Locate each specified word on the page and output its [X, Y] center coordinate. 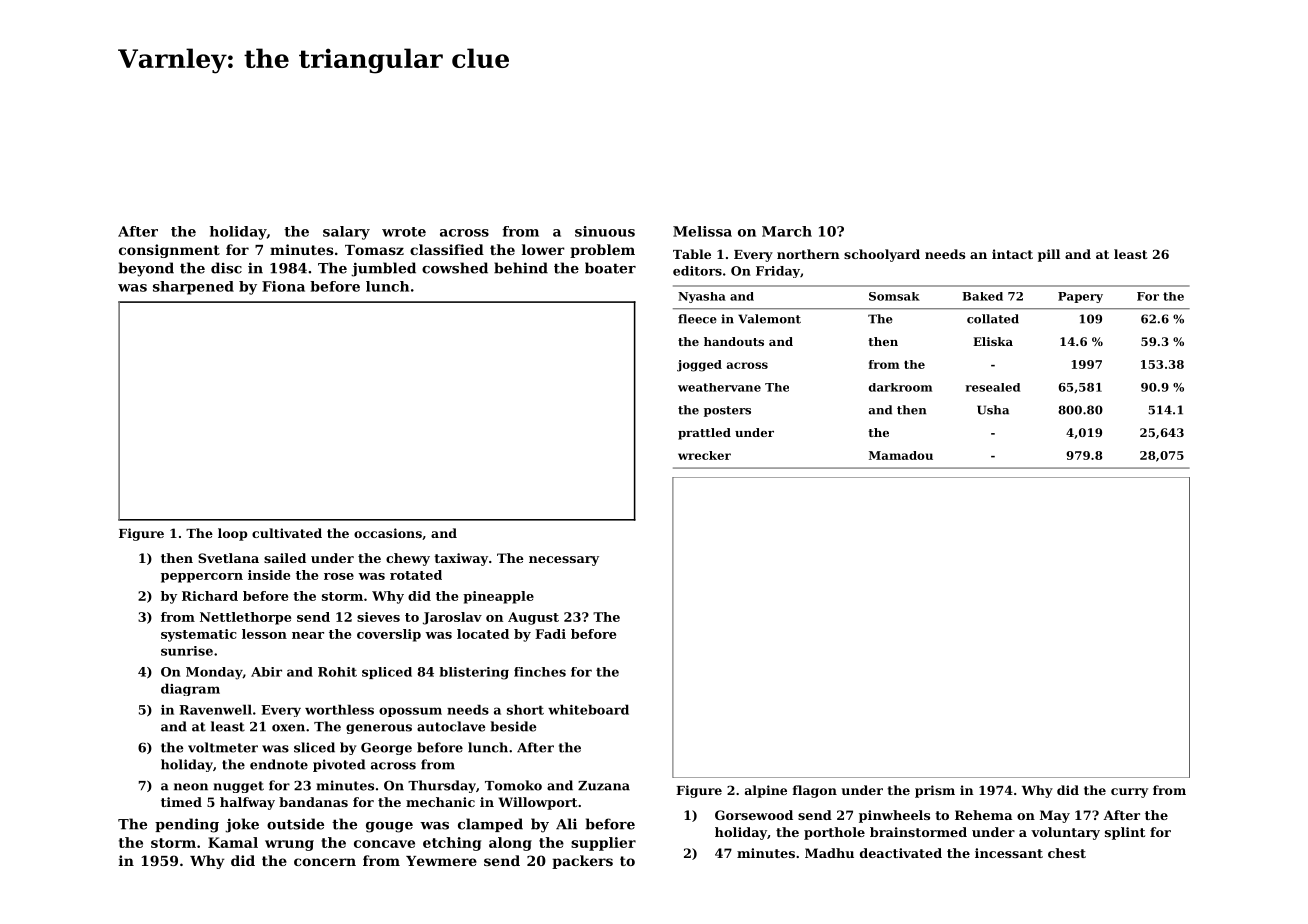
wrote [404, 232]
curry [1129, 793]
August [533, 618]
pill [1049, 255]
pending [187, 825]
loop [233, 534]
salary [346, 233]
